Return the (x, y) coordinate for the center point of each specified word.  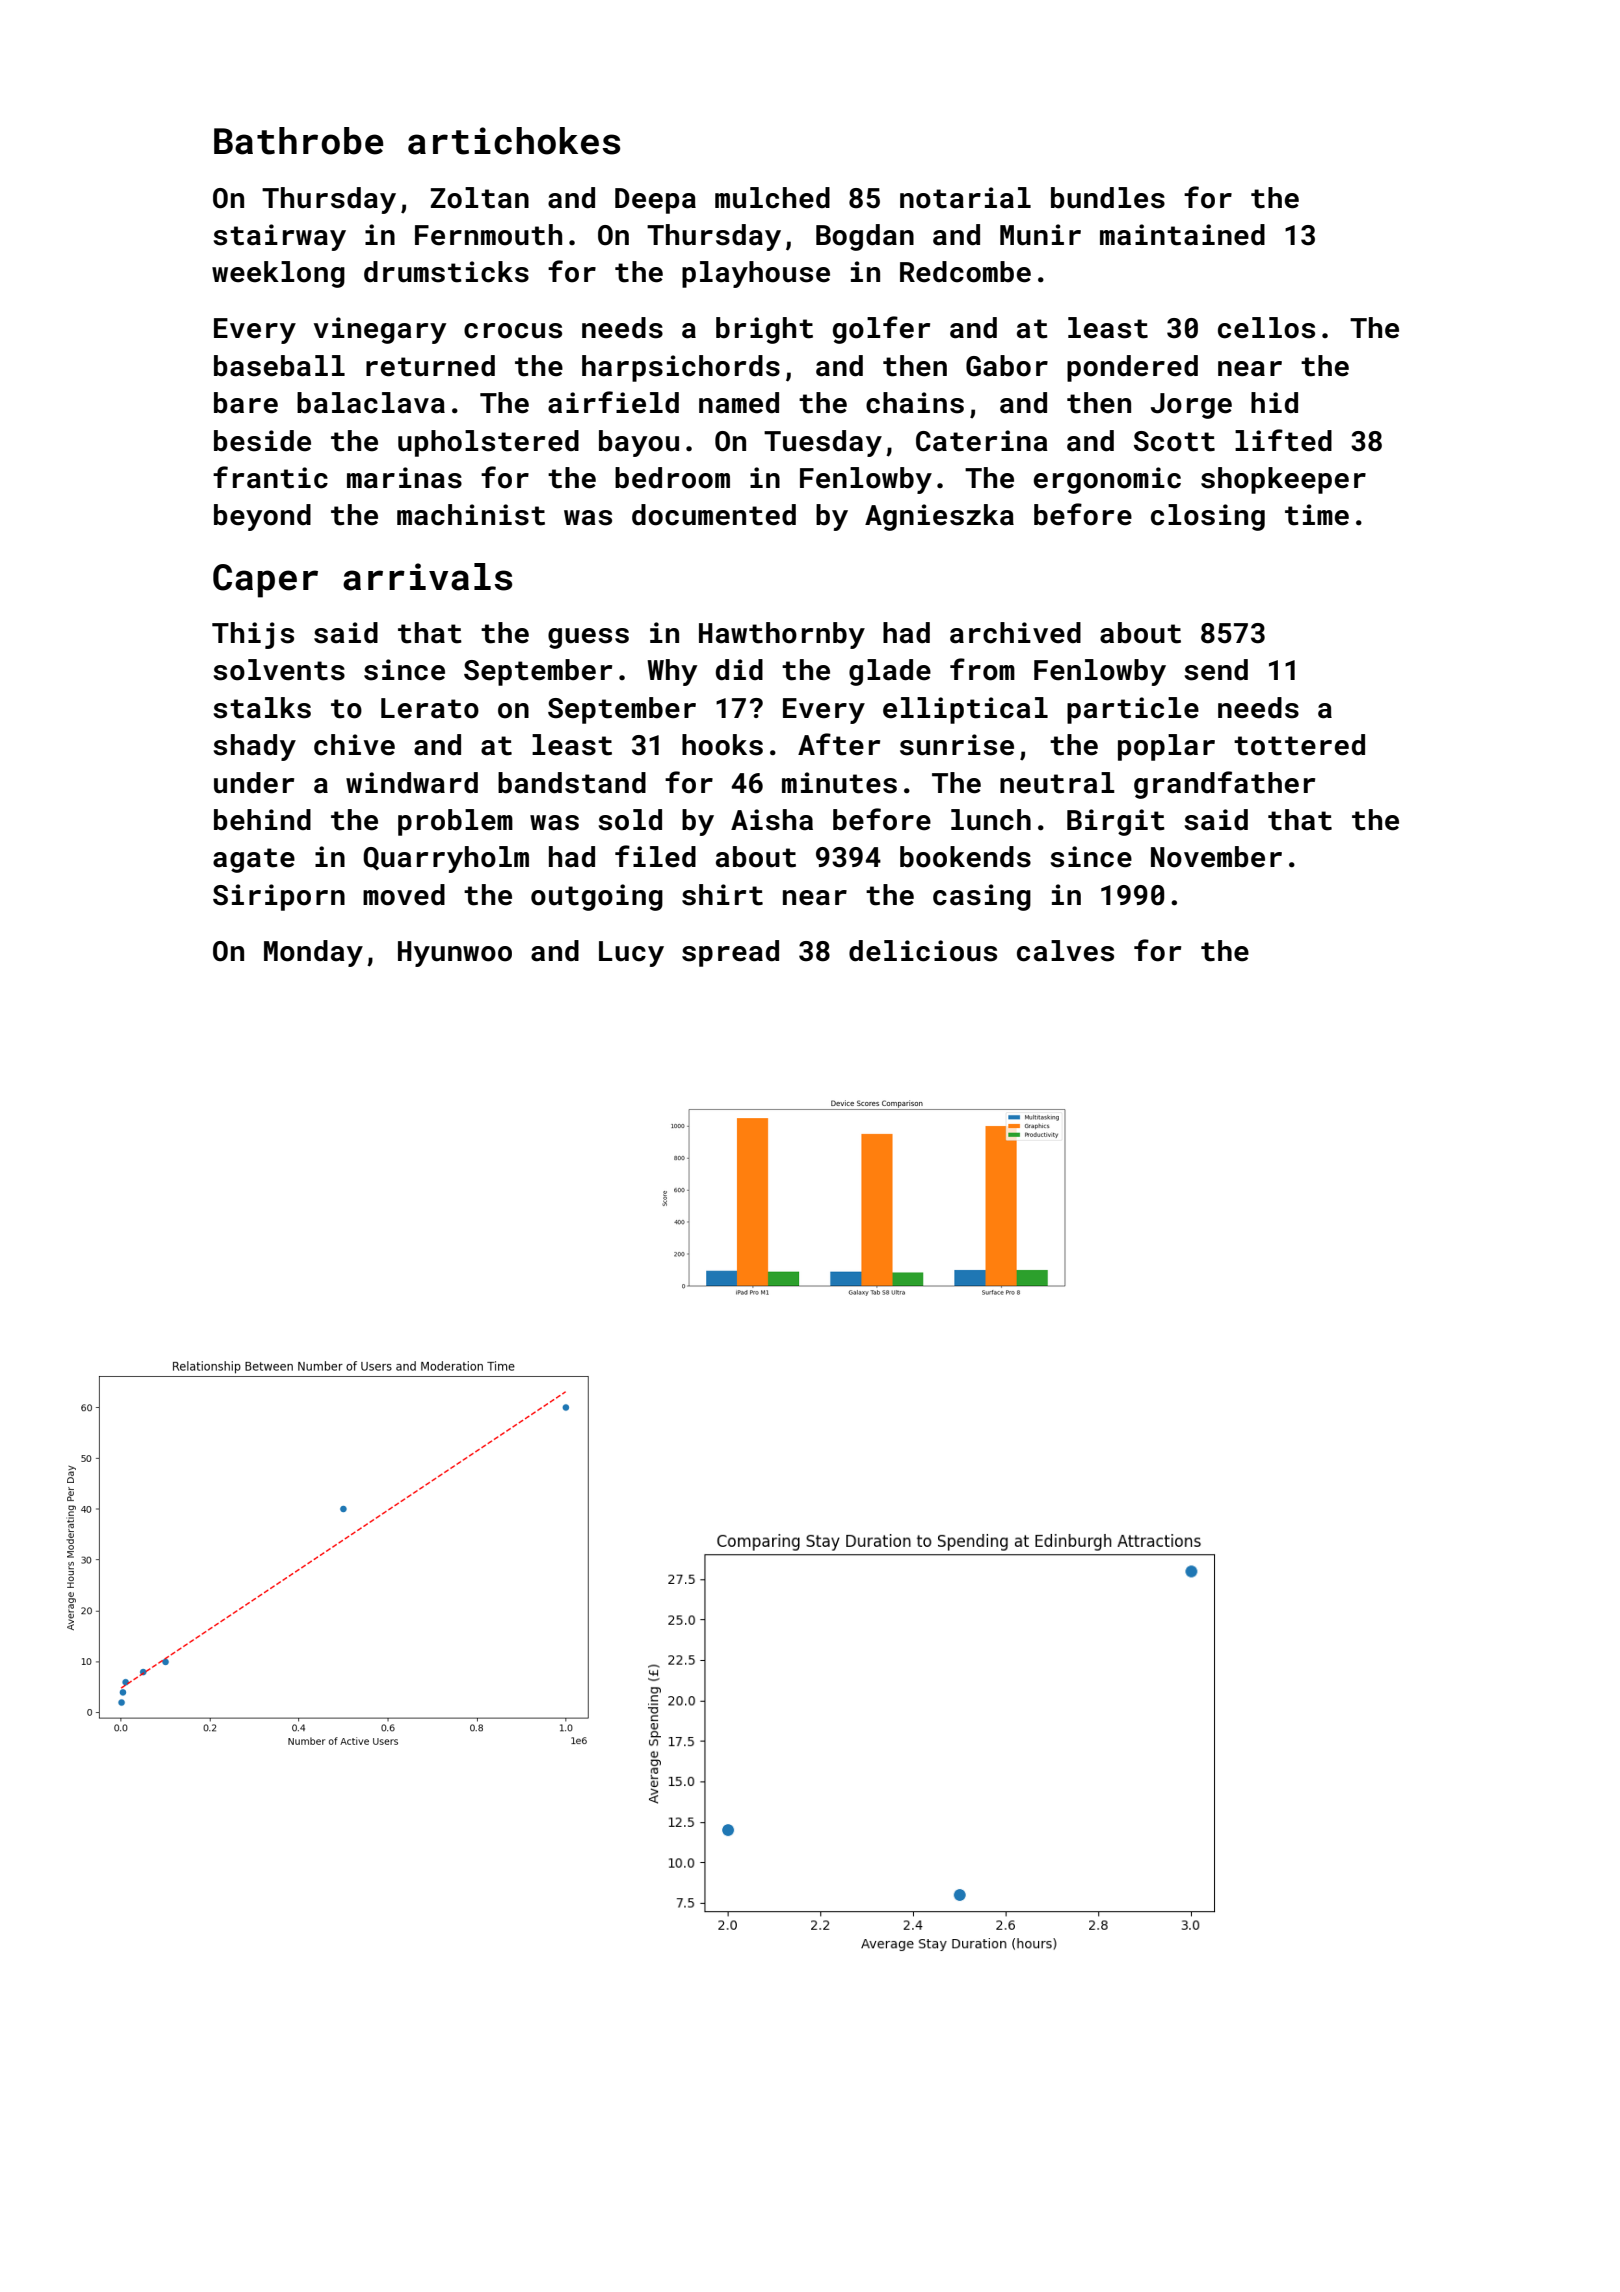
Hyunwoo (455, 954)
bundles (1108, 198)
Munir (1040, 235)
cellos (1266, 328)
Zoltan (480, 198)
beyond (262, 517)
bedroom (672, 478)
